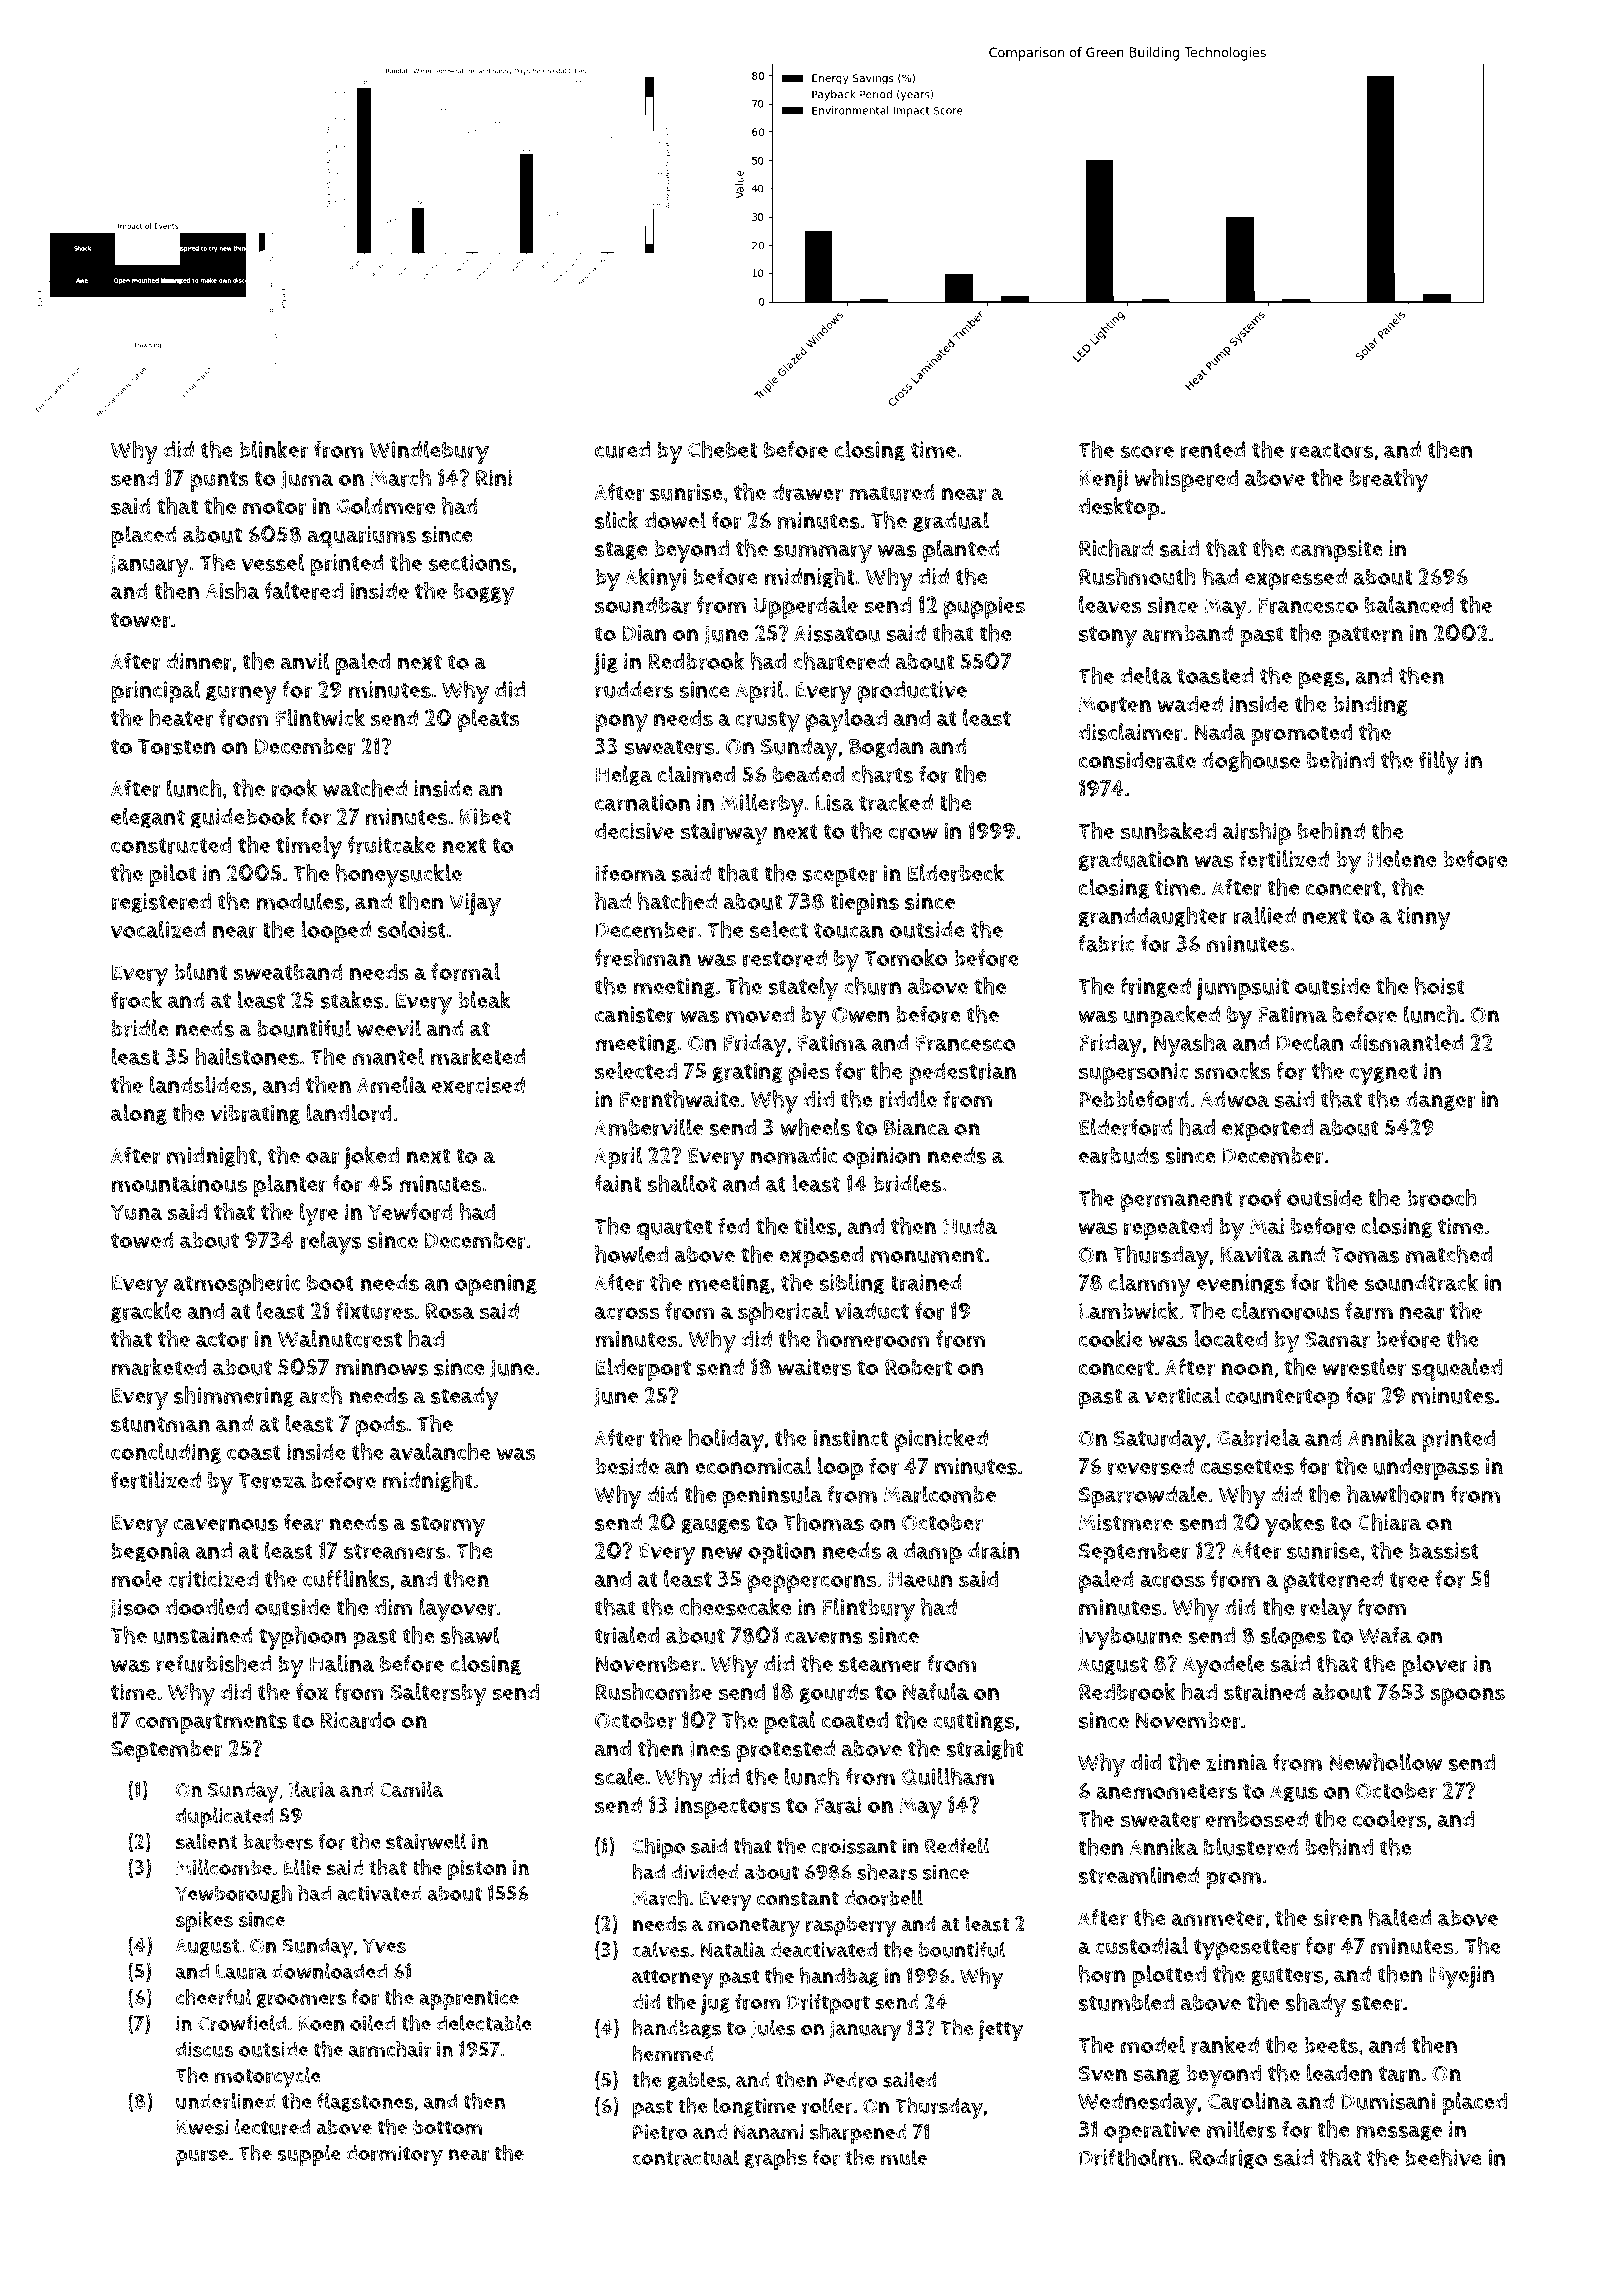 The image size is (1620, 2292). What do you see at coordinates (484, 594) in the page?
I see `boggy` at bounding box center [484, 594].
